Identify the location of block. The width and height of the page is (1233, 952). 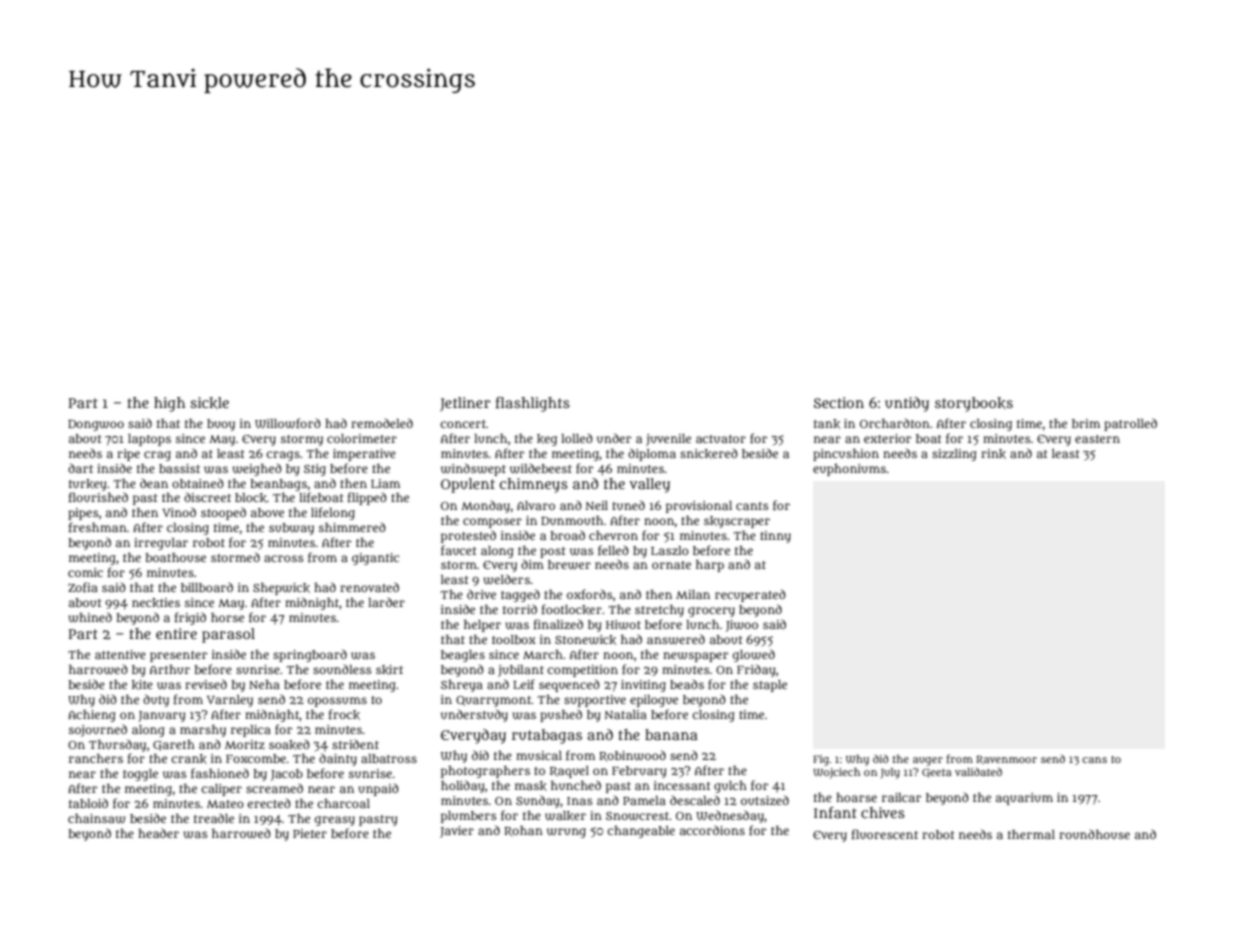
(251, 498).
